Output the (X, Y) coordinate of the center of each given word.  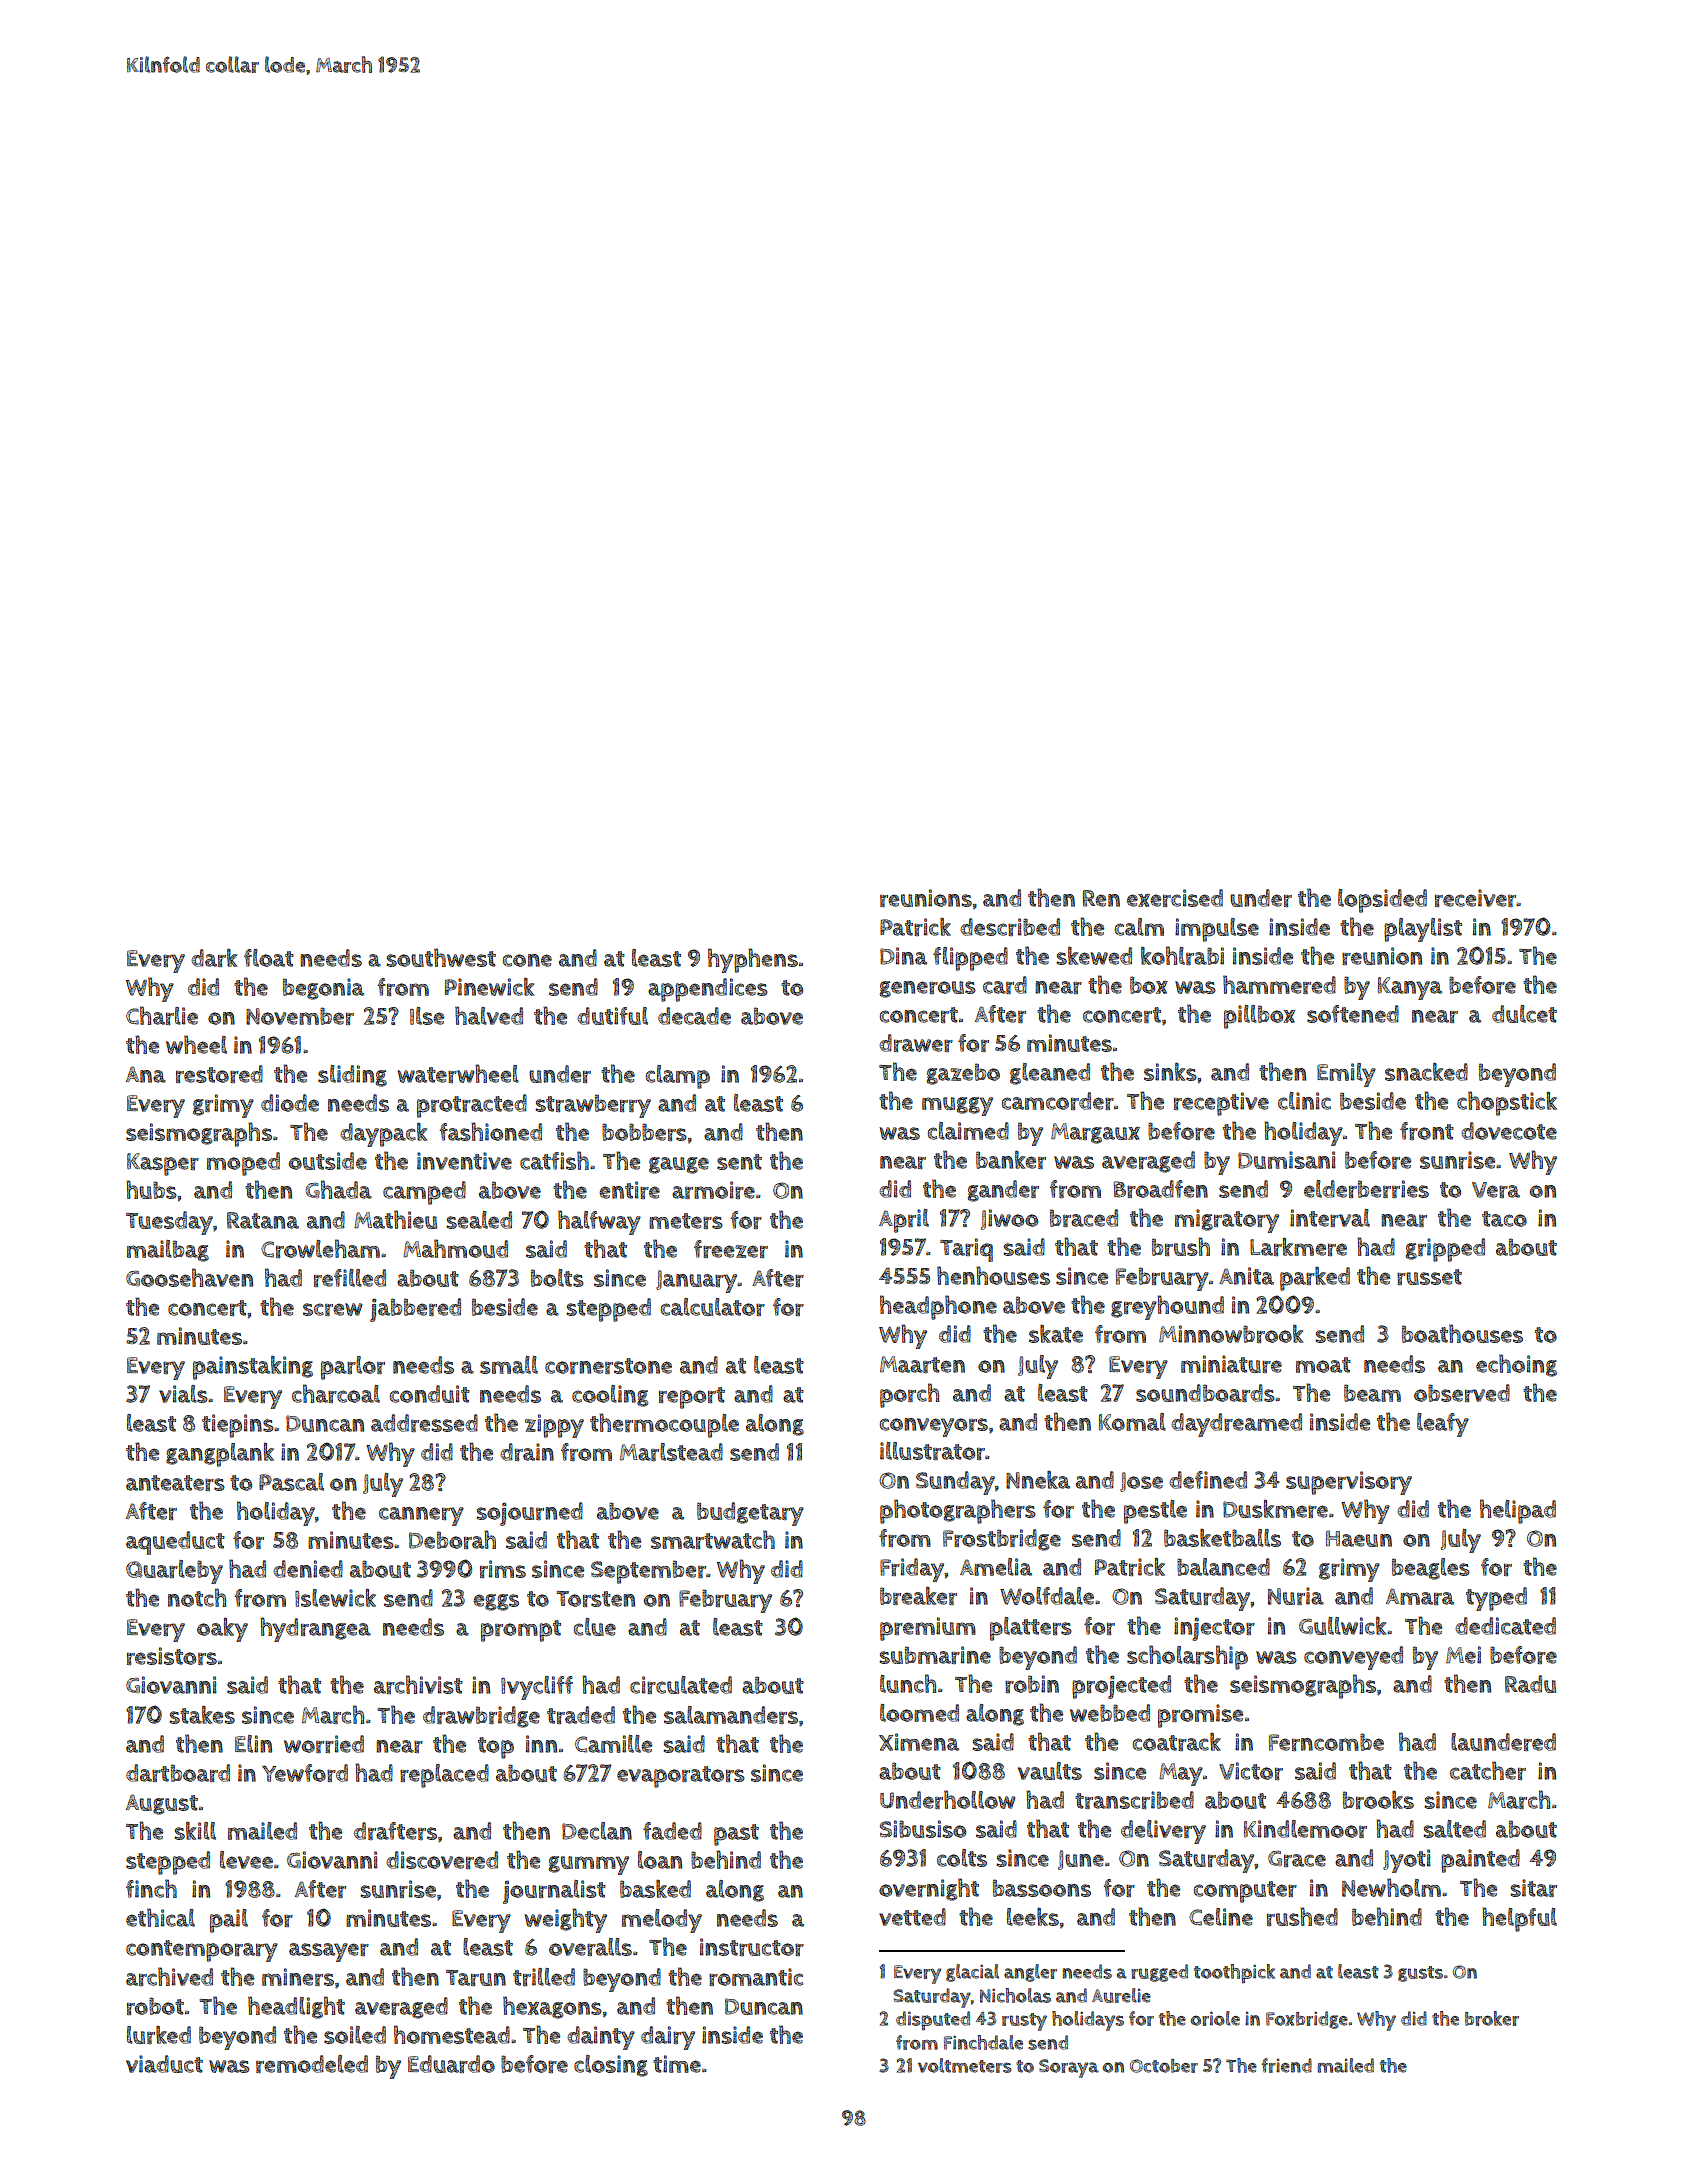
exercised (1175, 898)
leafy (1443, 1425)
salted (1455, 1829)
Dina (903, 956)
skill (195, 1830)
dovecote (1509, 1131)
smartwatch (713, 1539)
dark (214, 957)
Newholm (1391, 1887)
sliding (352, 1076)
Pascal (291, 1482)
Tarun (476, 1978)
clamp (678, 1077)
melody (662, 1921)
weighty (565, 1920)
